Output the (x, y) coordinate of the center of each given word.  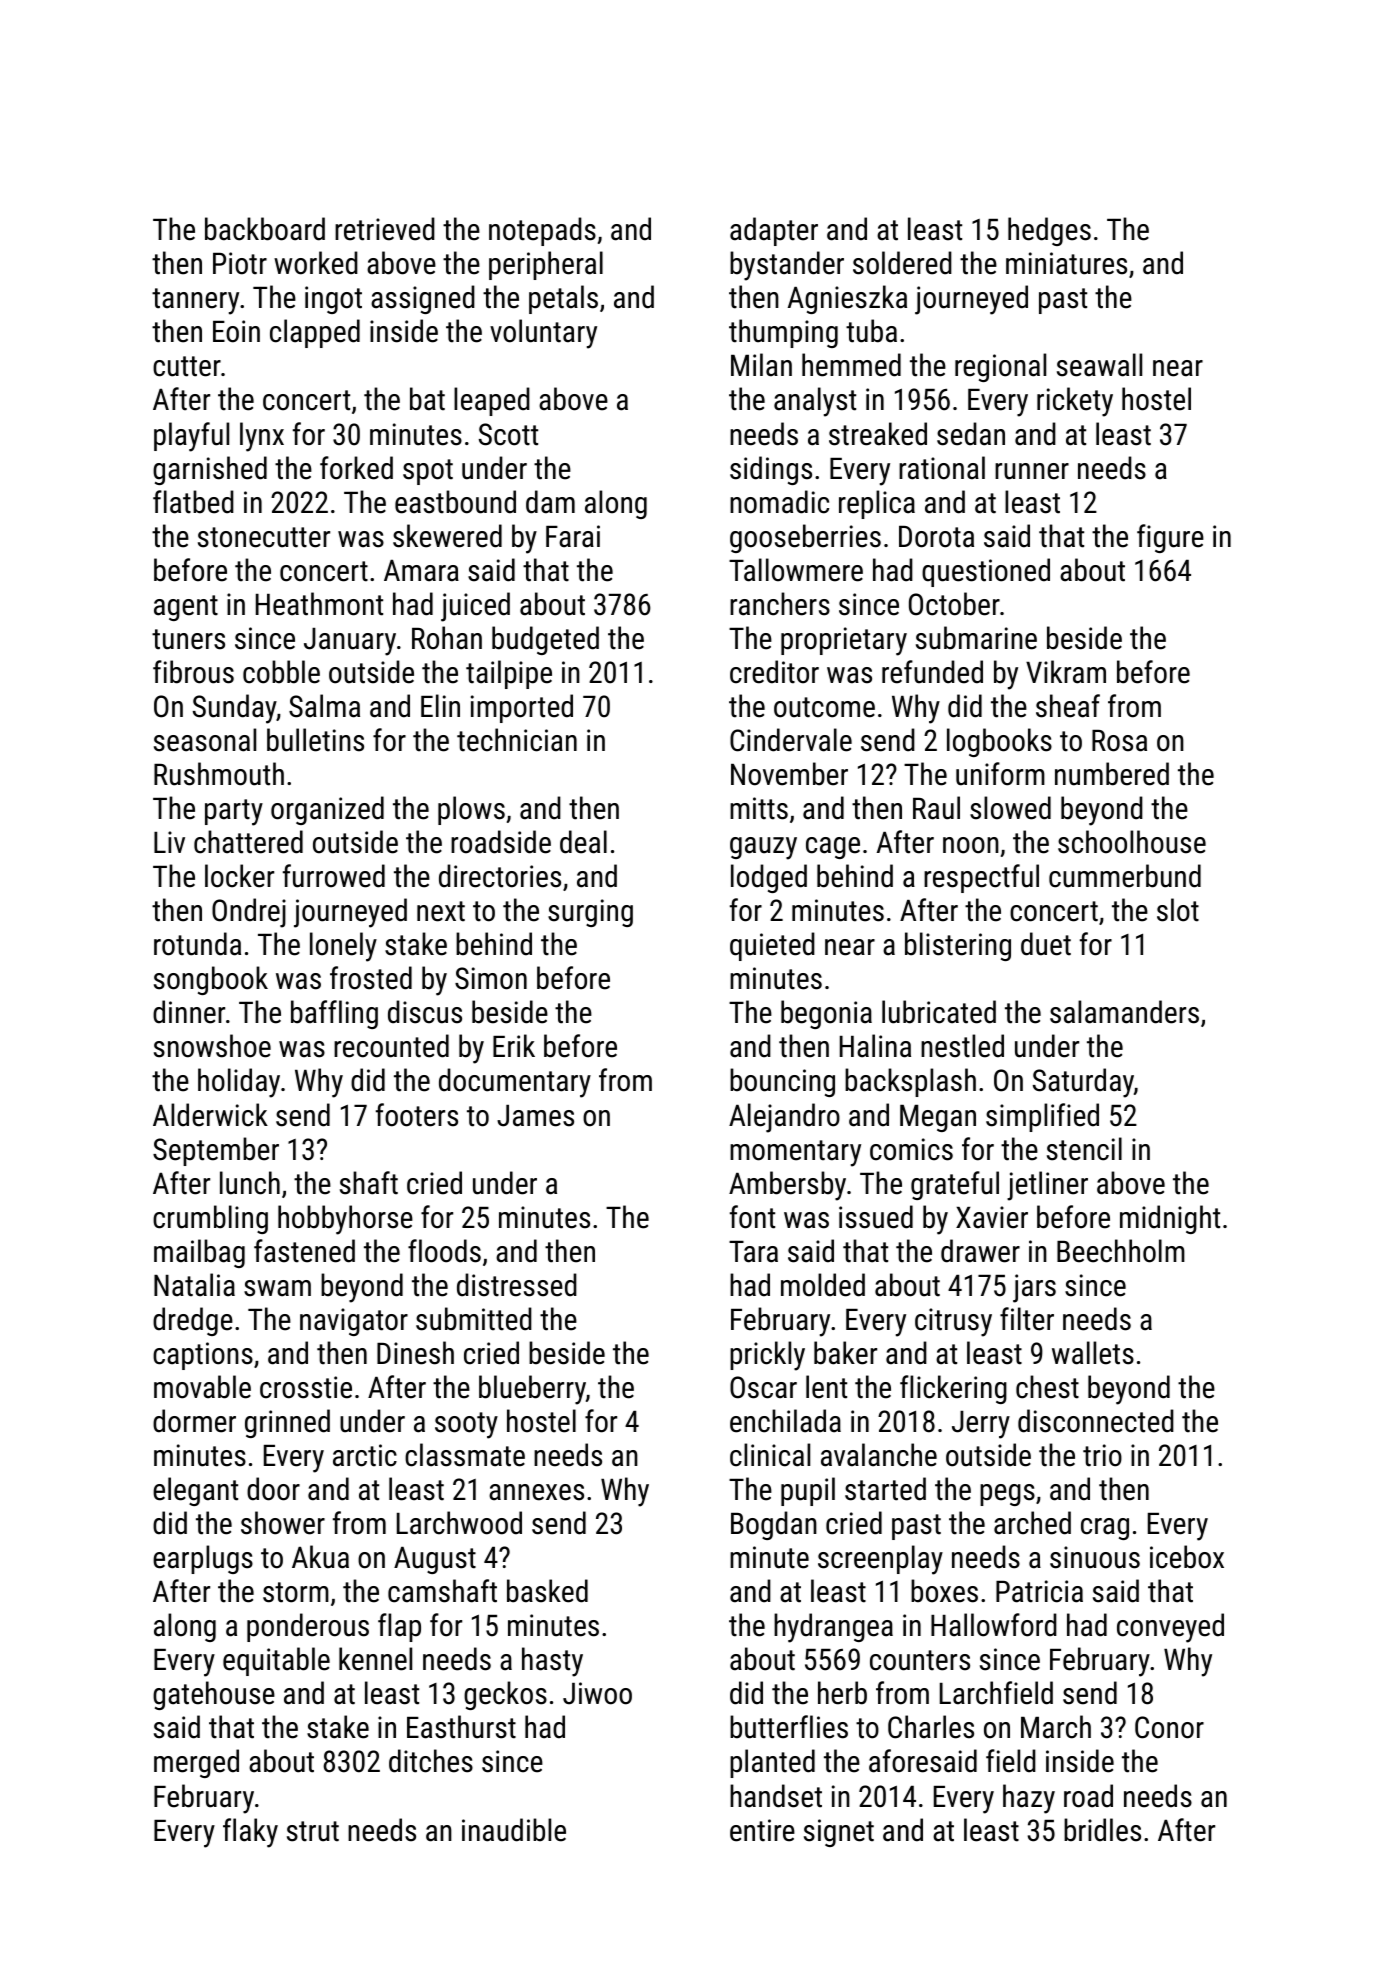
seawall (1099, 365)
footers (417, 1115)
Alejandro (784, 1118)
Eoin (236, 331)
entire (762, 1830)
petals (563, 299)
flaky (250, 1833)
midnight (1170, 1219)
